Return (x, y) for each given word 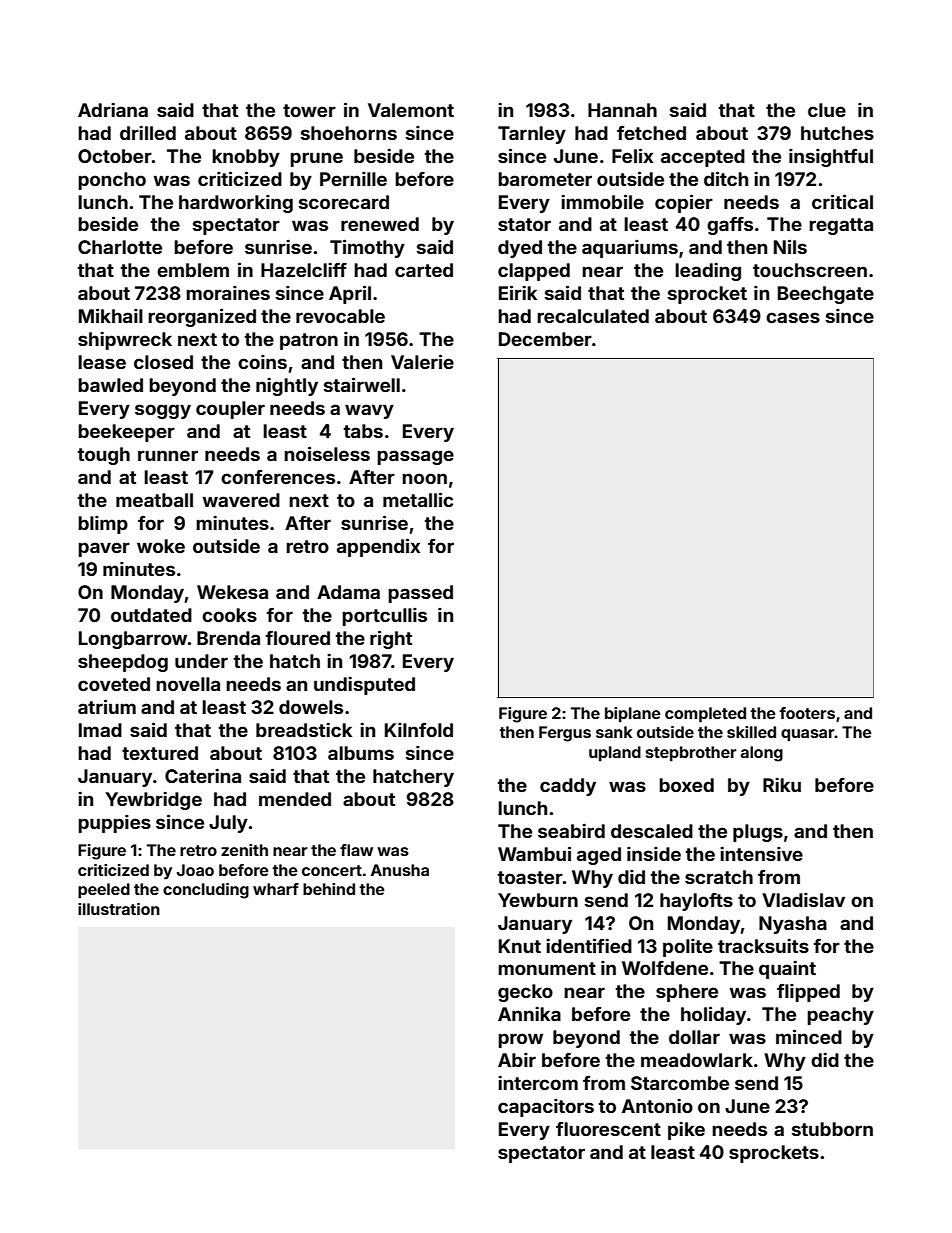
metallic (418, 499)
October (115, 156)
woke (161, 546)
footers (807, 713)
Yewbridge (153, 800)
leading (708, 271)
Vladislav (803, 899)
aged (599, 856)
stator (524, 224)
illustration (119, 909)
